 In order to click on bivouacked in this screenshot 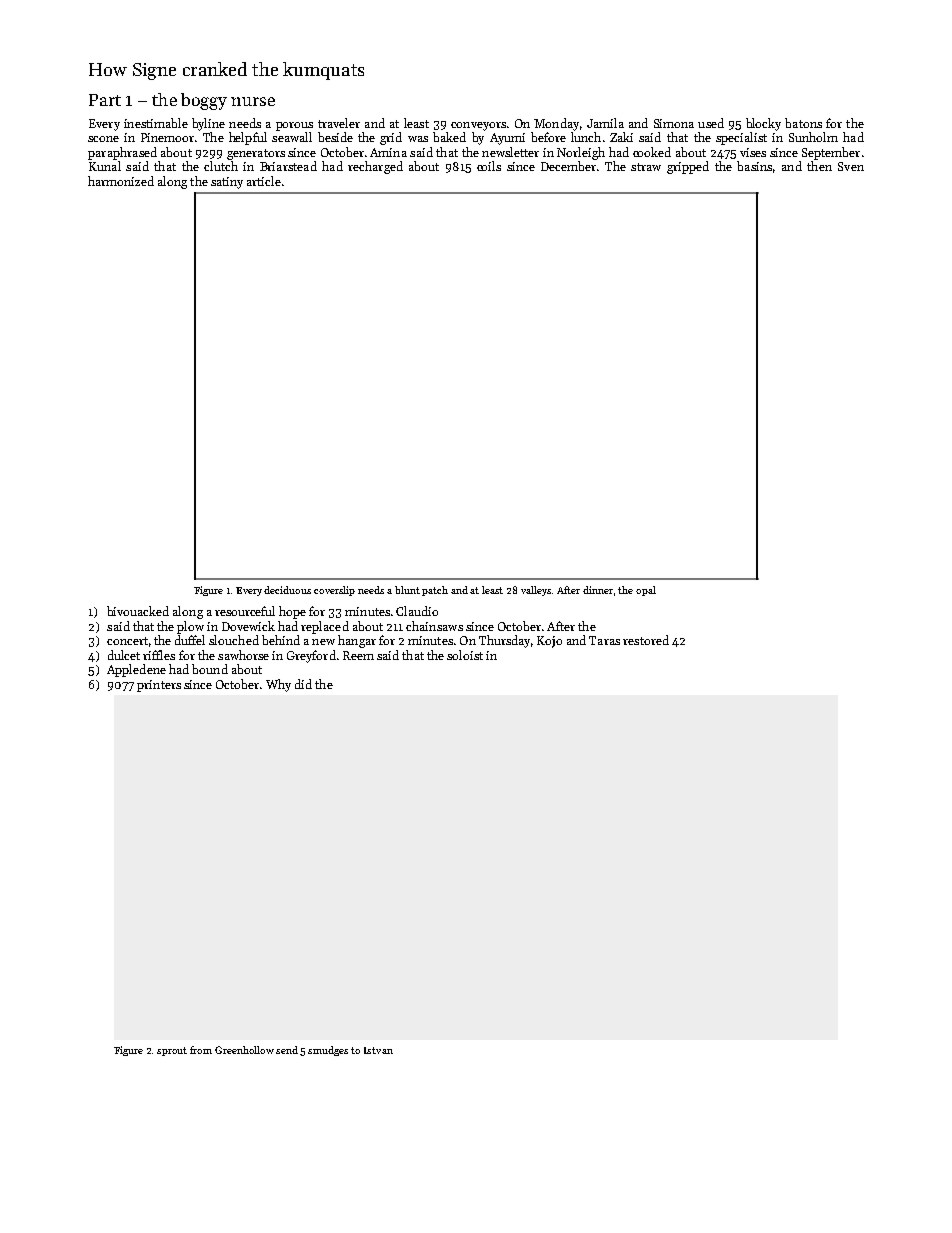, I will do `click(138, 611)`.
